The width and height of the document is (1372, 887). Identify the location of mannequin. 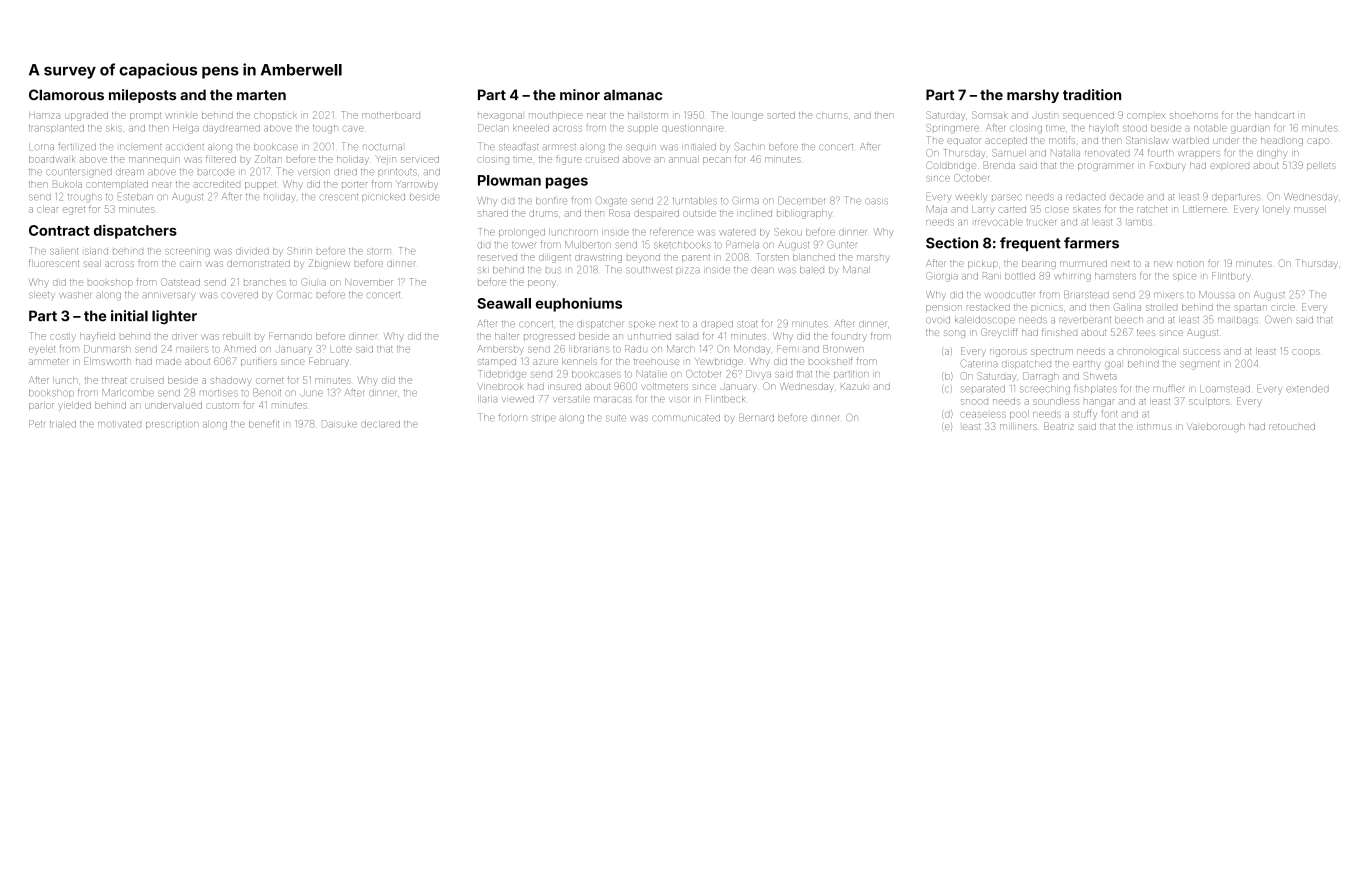
(154, 160).
